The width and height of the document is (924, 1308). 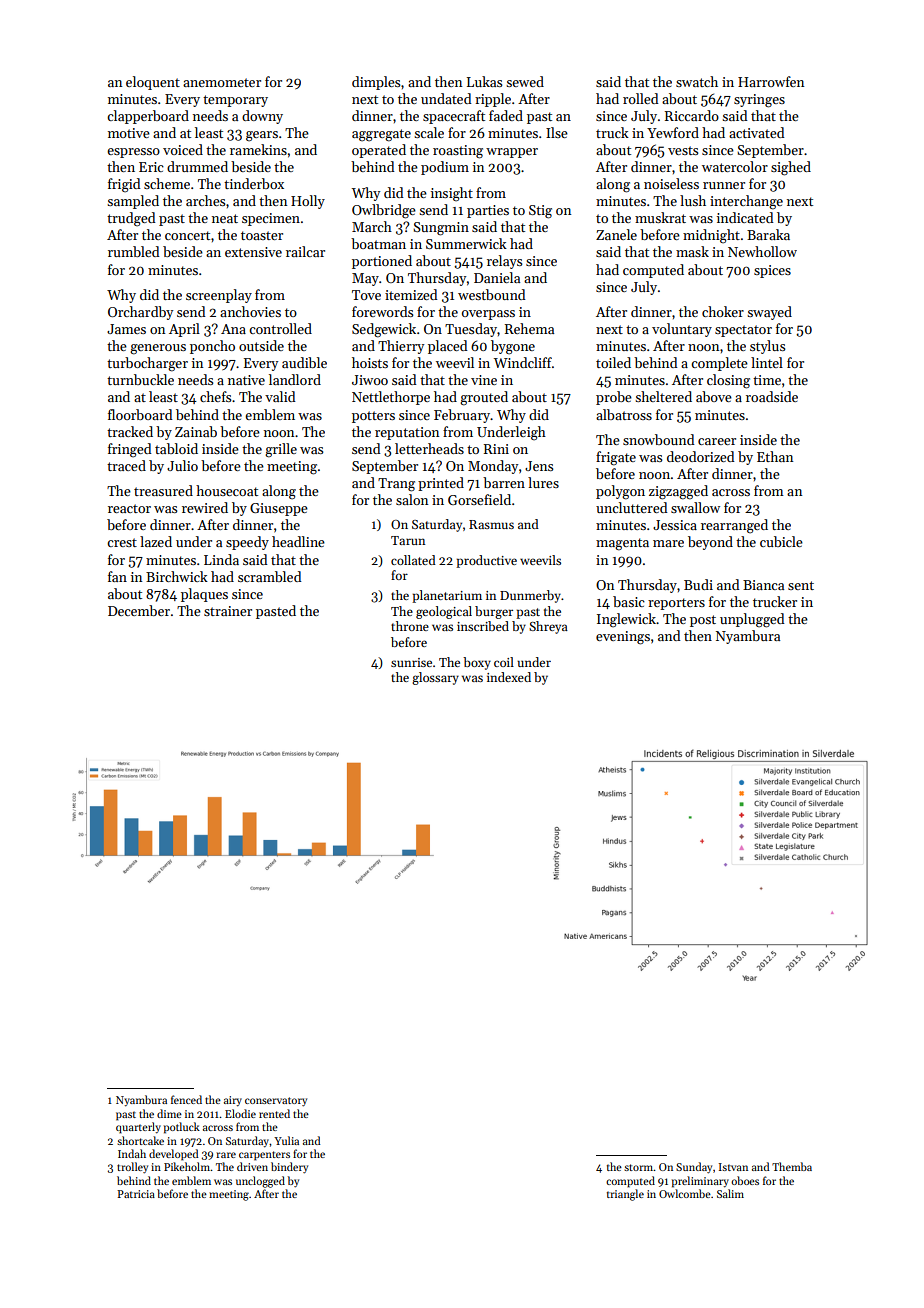 I want to click on Themba, so click(x=792, y=1166).
